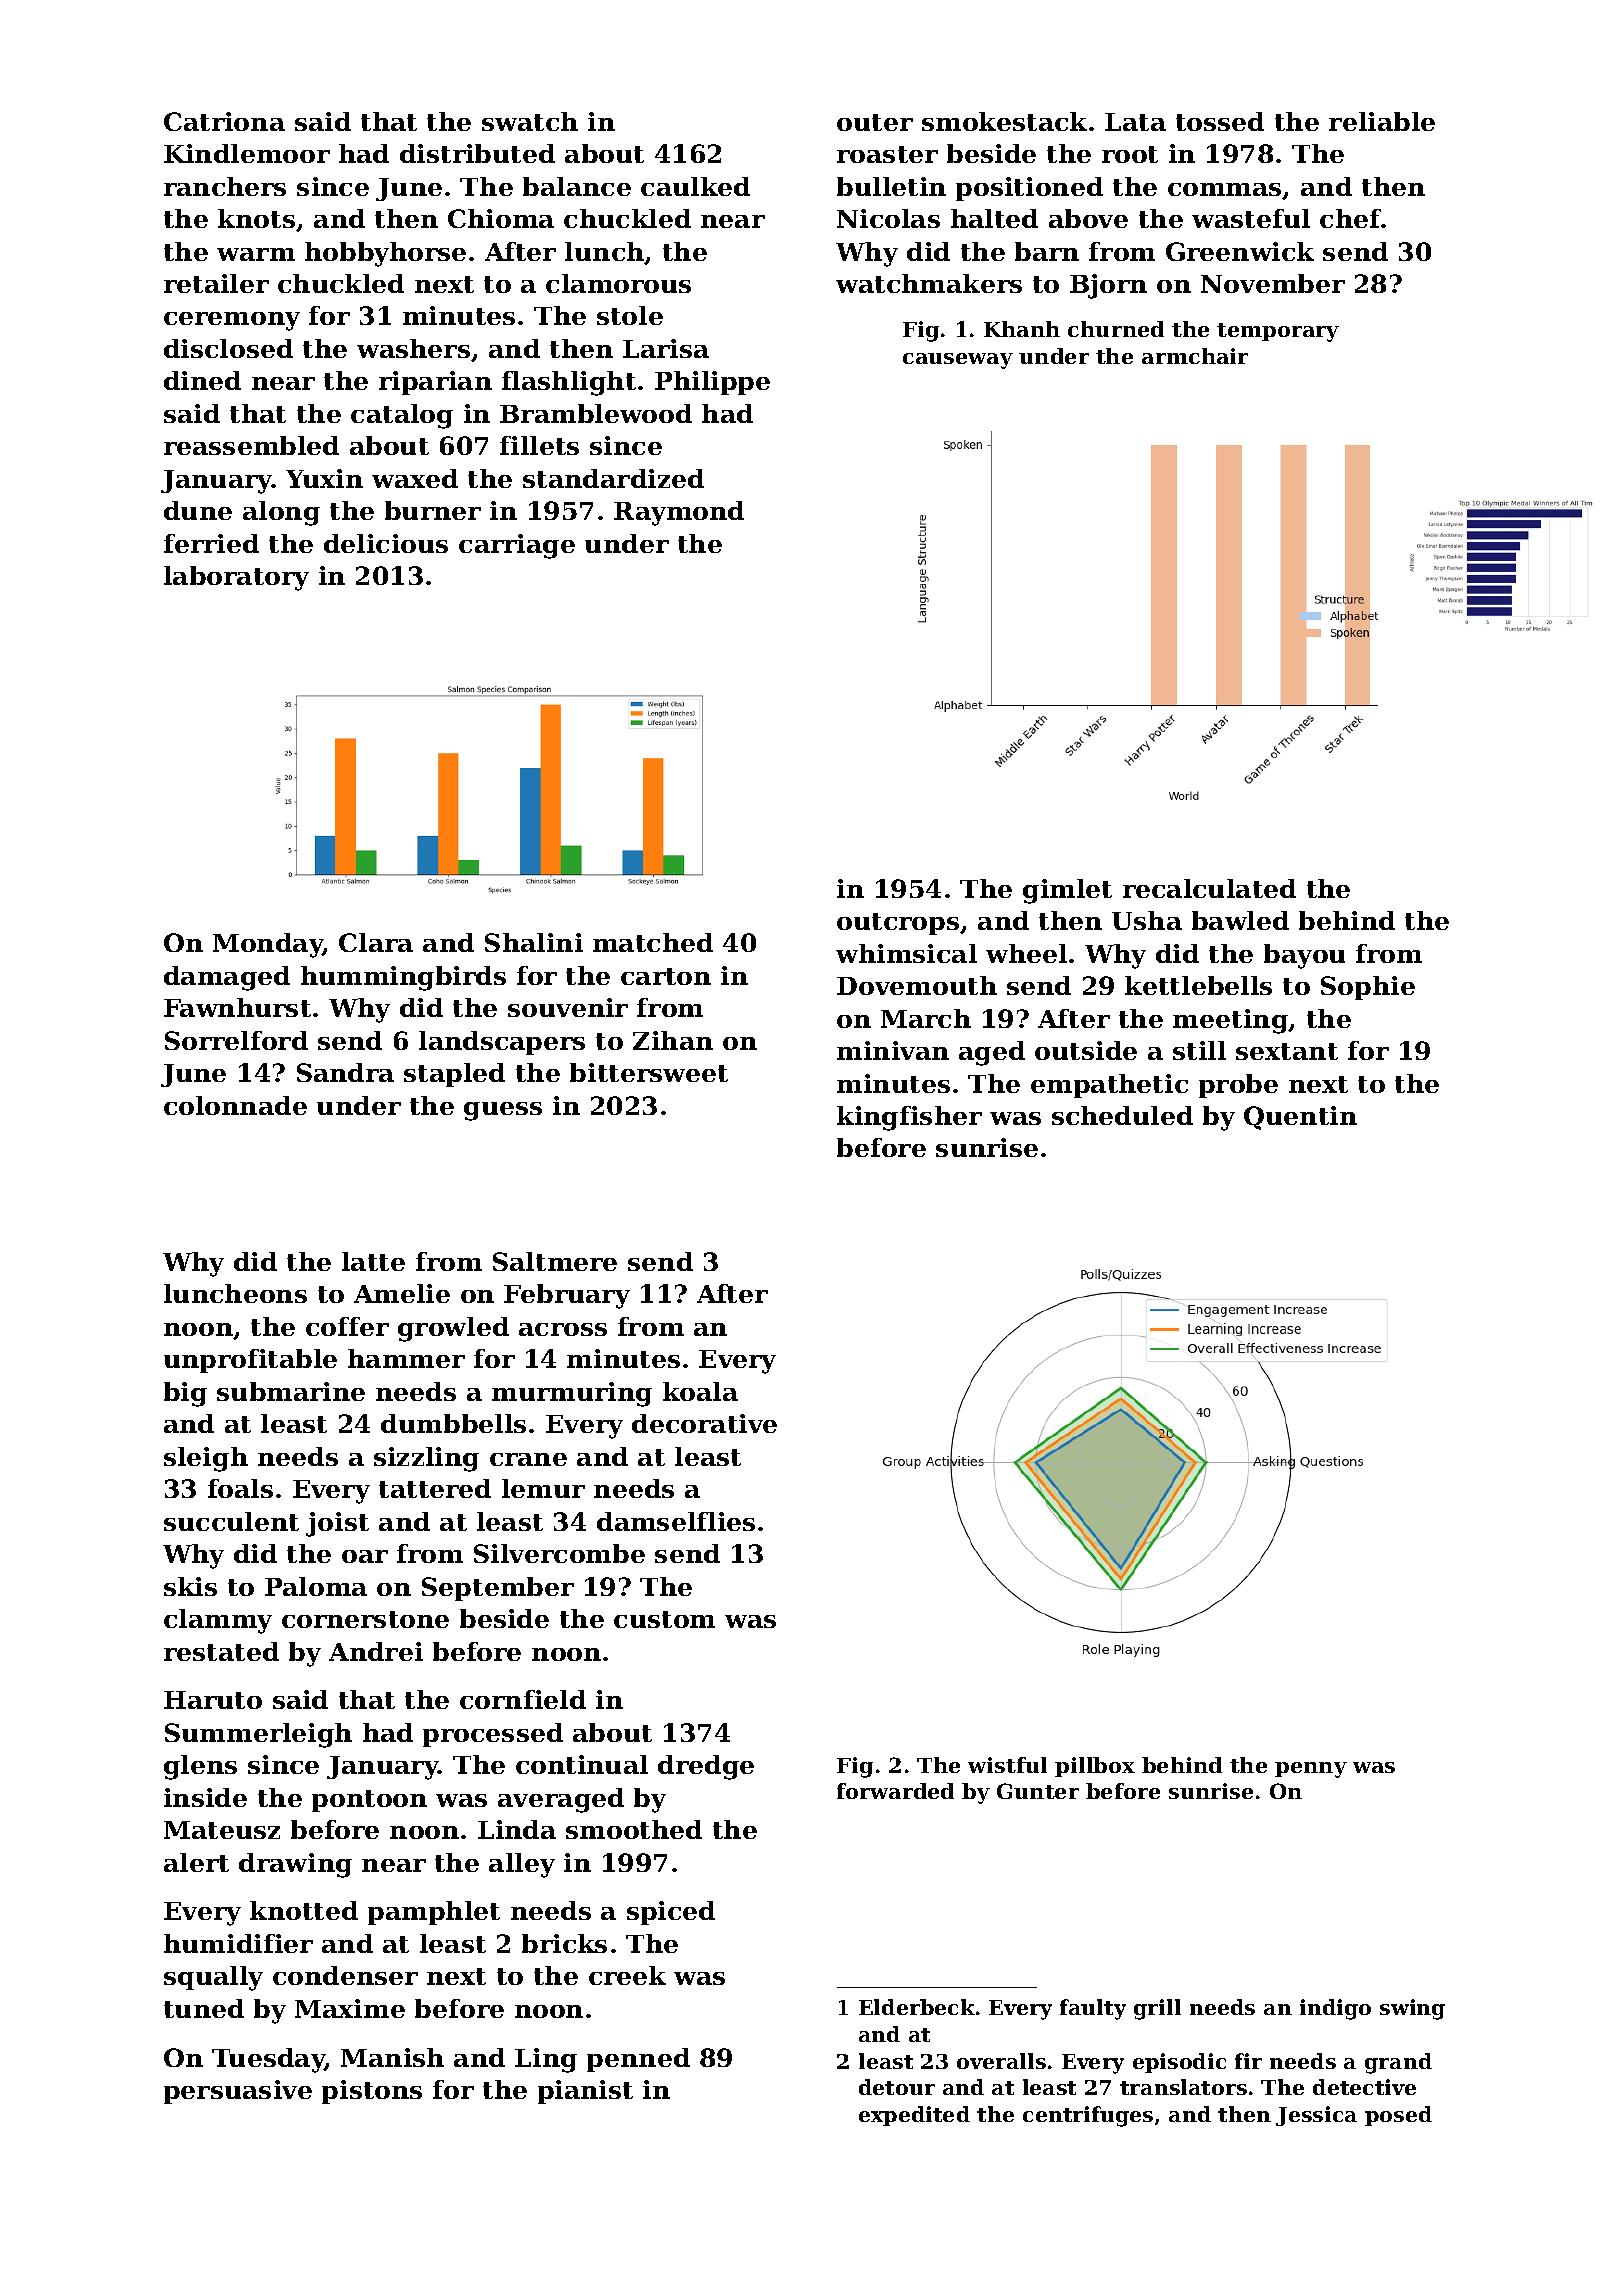 This screenshot has width=1620, height=2292. I want to click on penny, so click(1311, 1770).
